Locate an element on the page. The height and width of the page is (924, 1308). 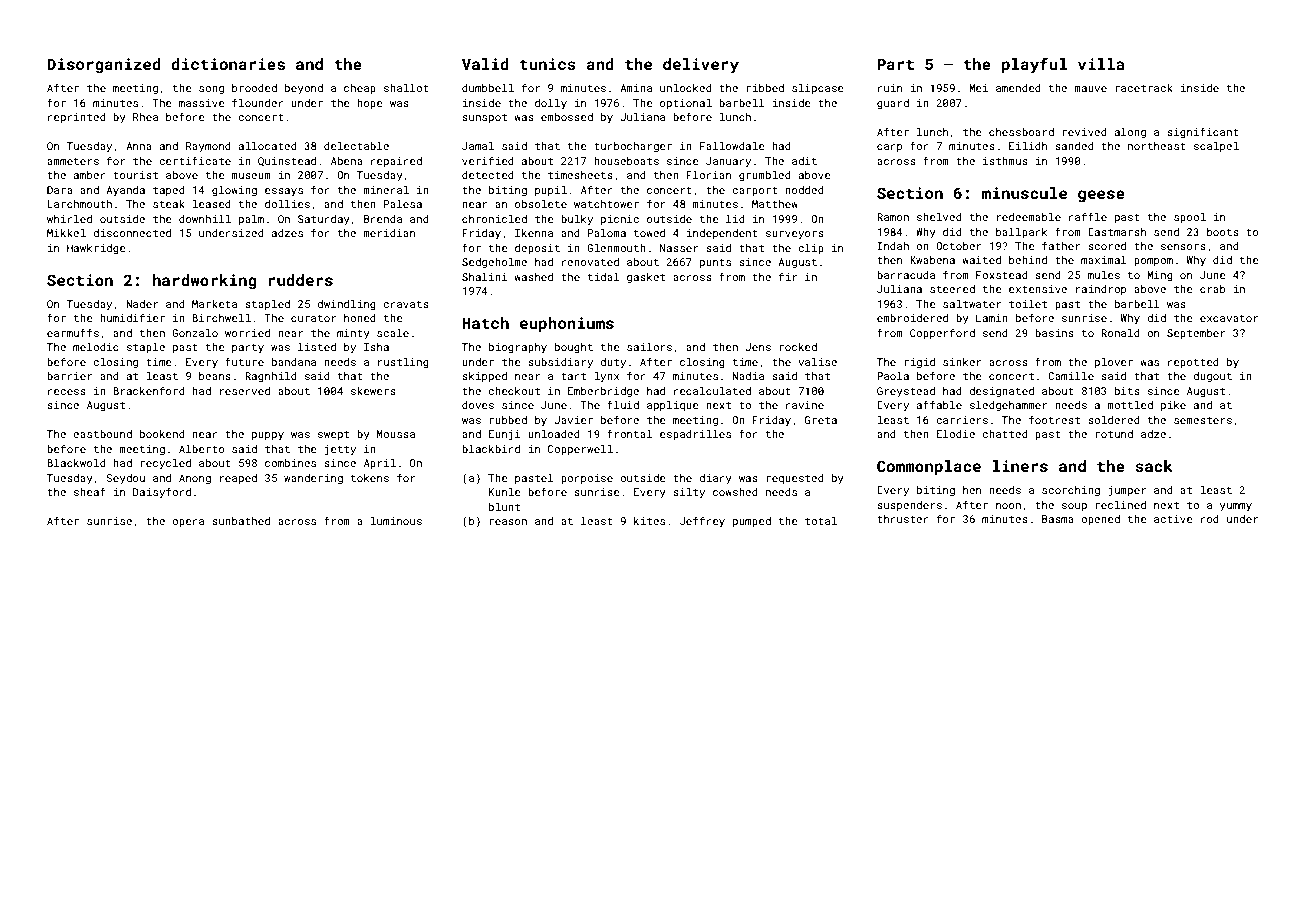
Camille is located at coordinates (1071, 375).
